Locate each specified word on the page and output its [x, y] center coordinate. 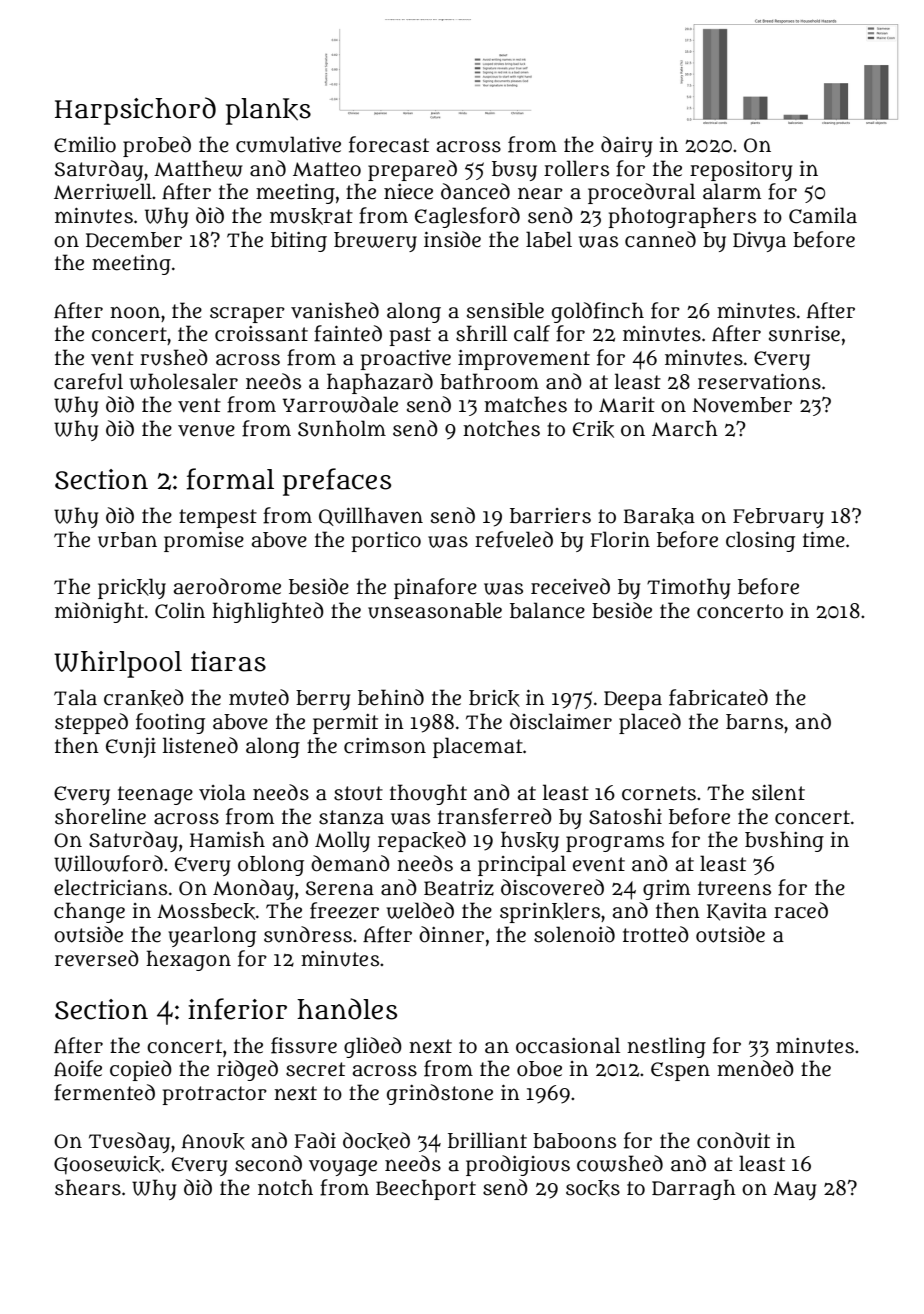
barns [754, 722]
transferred [495, 816]
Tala [75, 697]
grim [666, 890]
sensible [505, 310]
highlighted [268, 612]
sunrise [804, 334]
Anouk [213, 1141]
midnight [99, 612]
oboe [539, 1069]
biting [299, 242]
